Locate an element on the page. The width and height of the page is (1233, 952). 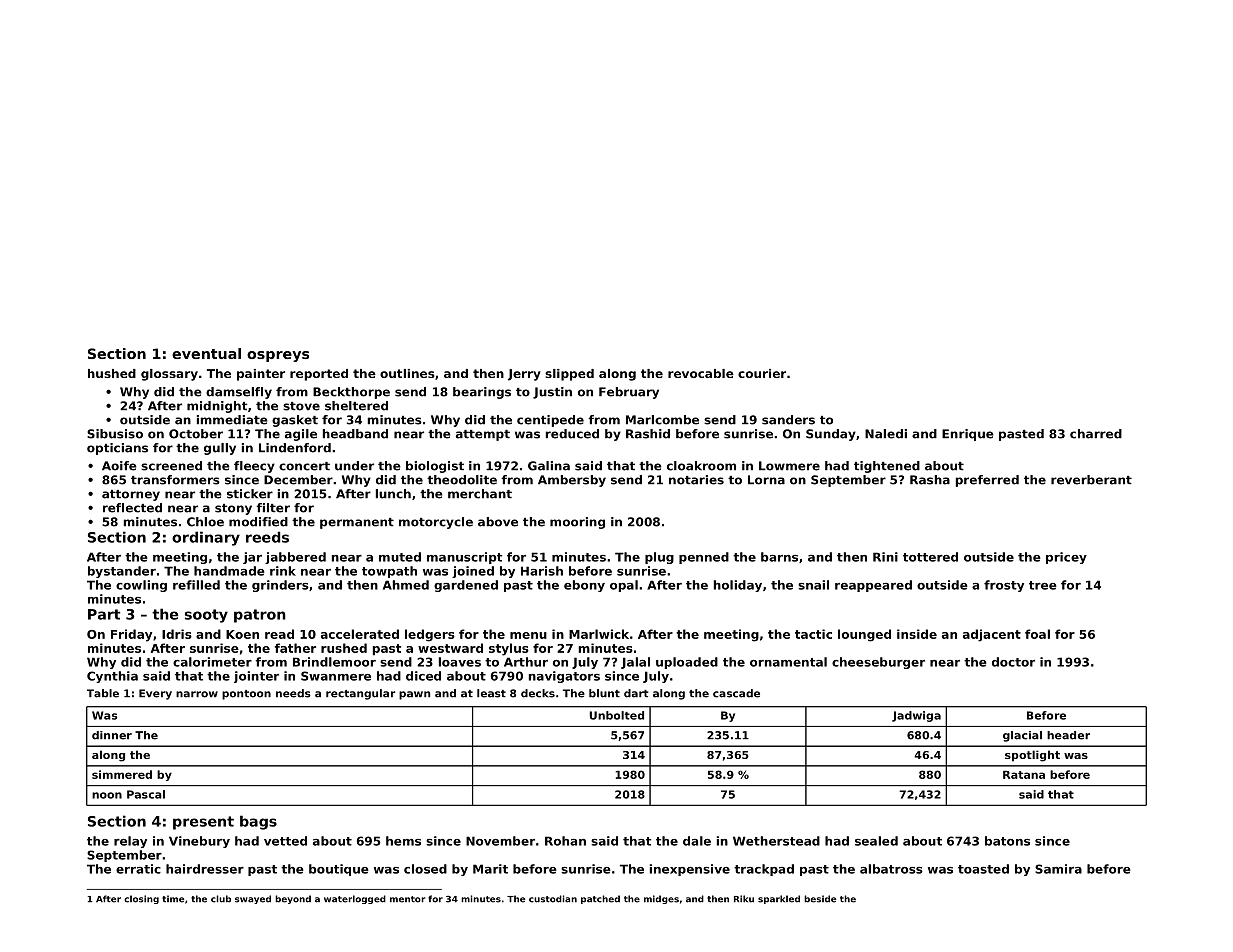
reeds is located at coordinates (267, 537).
